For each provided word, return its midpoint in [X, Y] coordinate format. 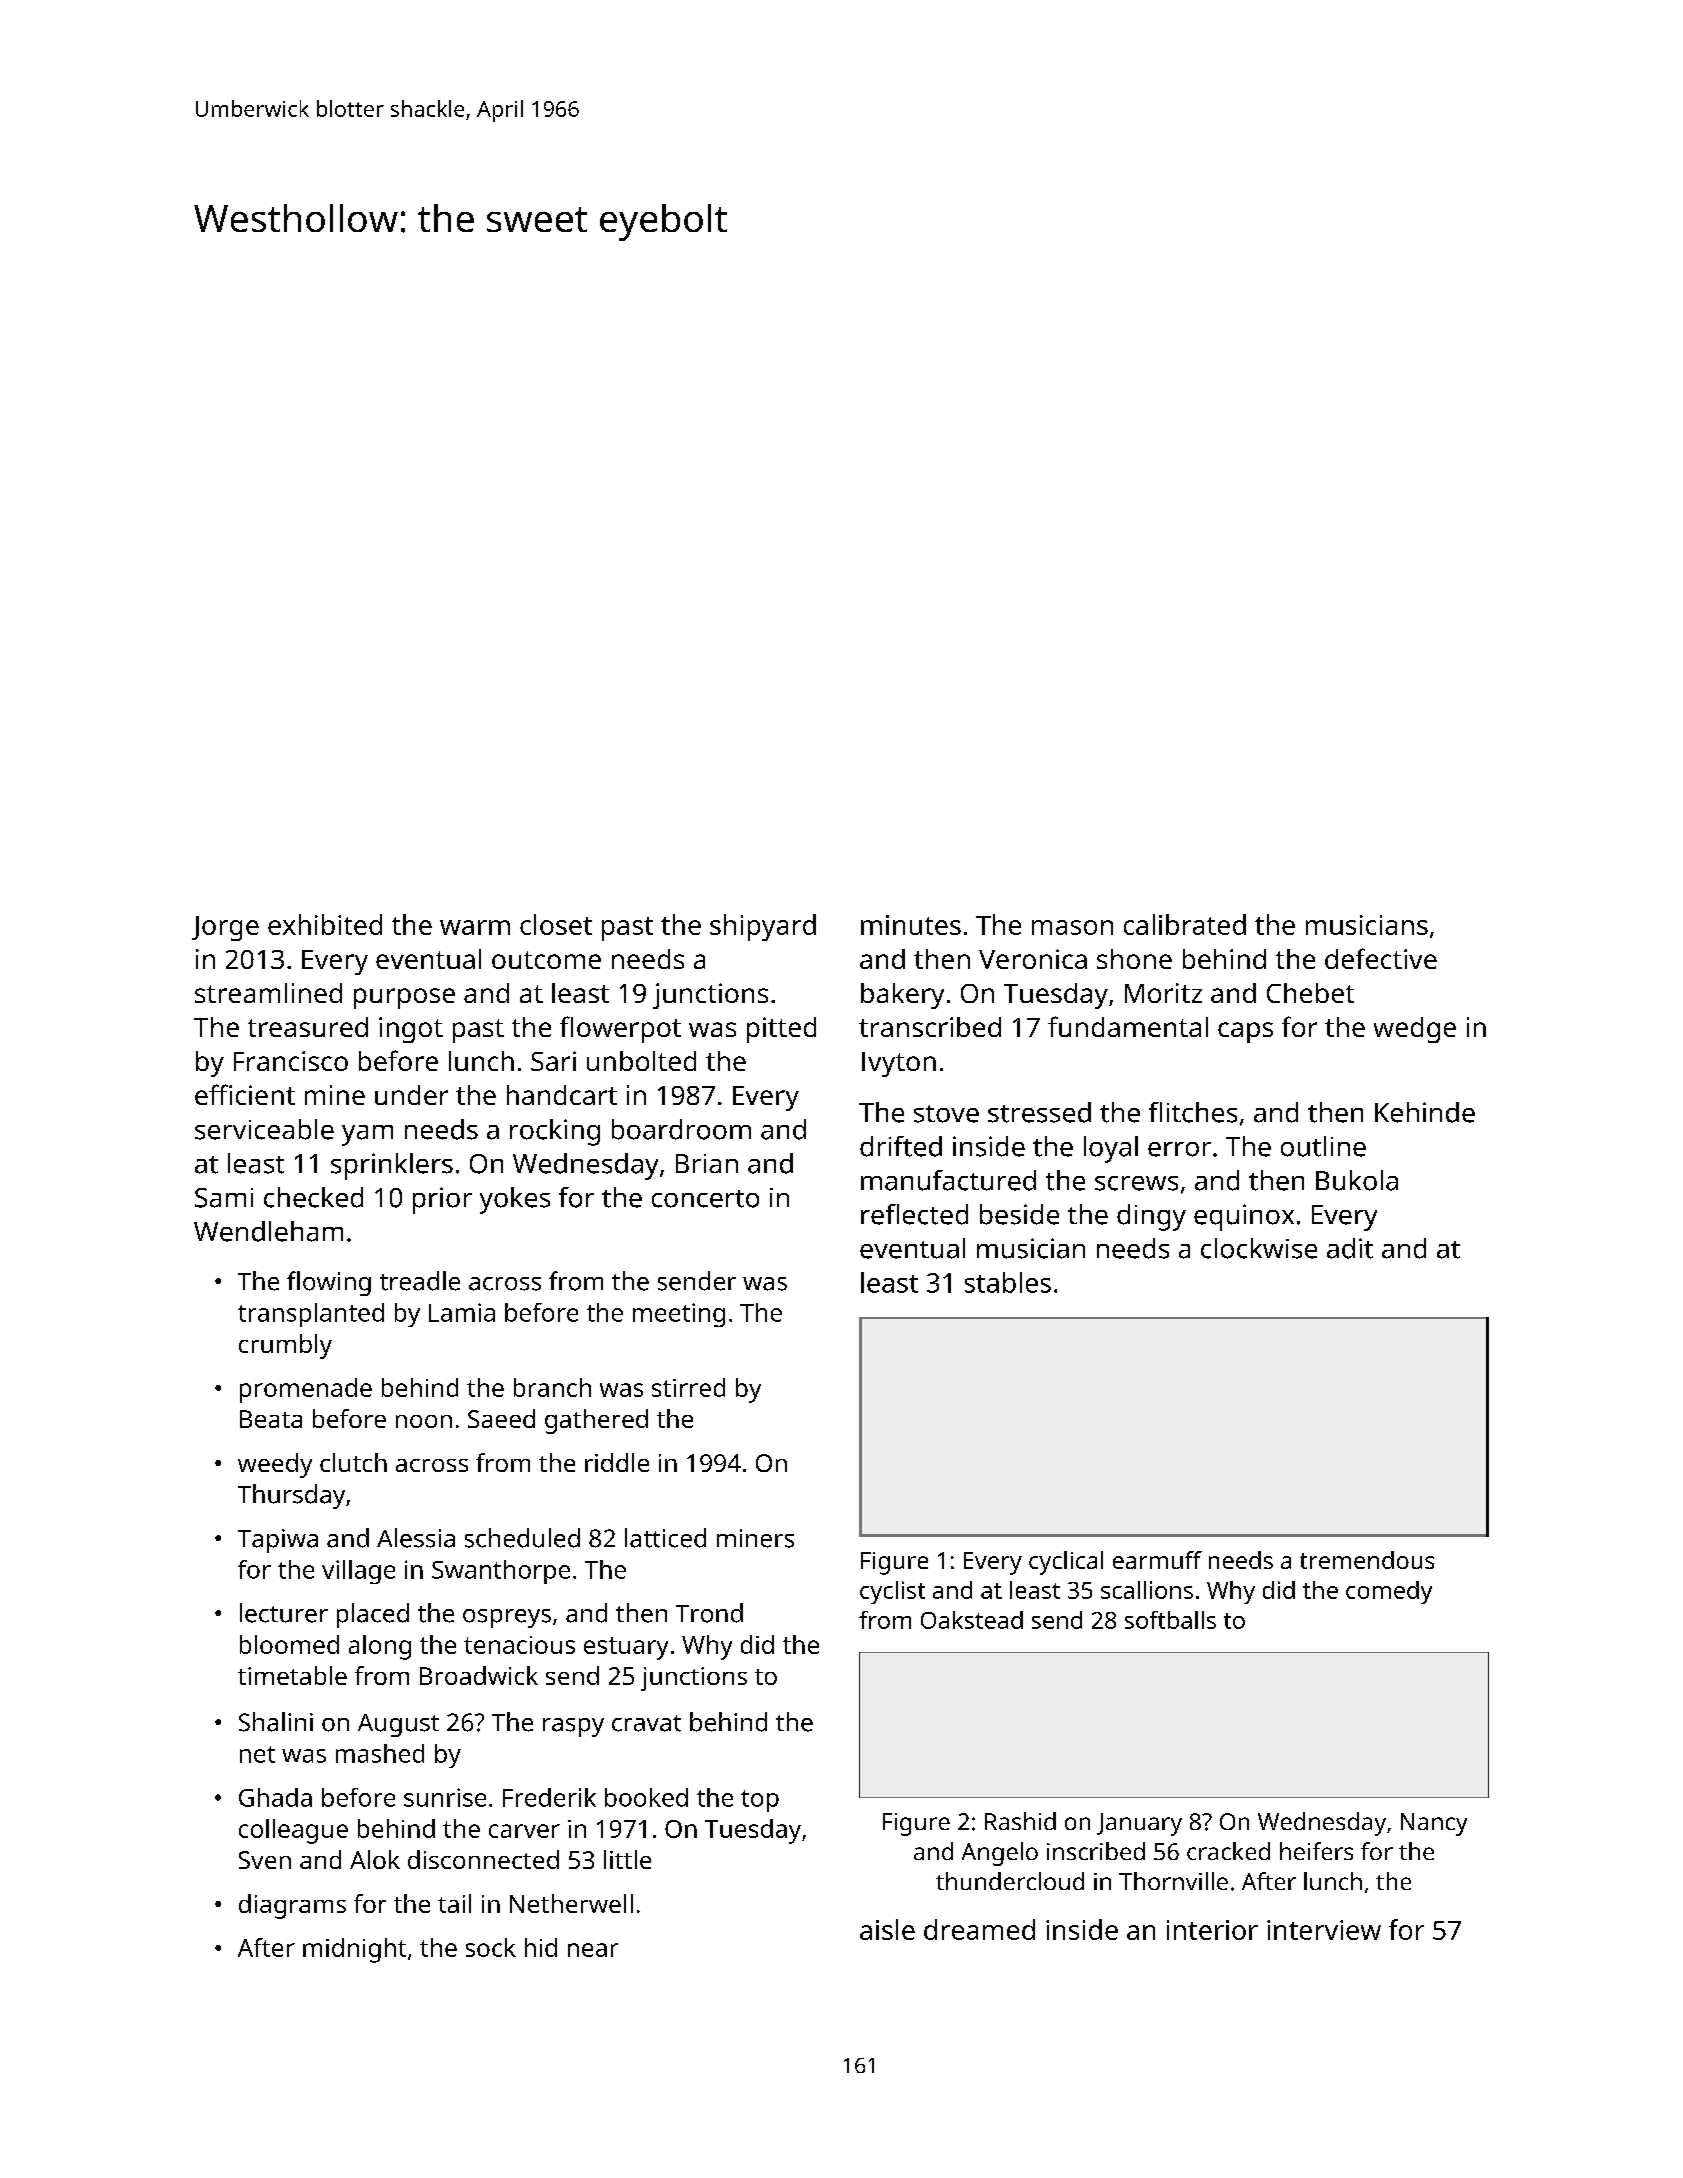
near [593, 1950]
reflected [914, 1214]
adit [1350, 1248]
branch [552, 1387]
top [760, 1801]
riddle [617, 1462]
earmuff [1157, 1560]
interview [1324, 1930]
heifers [1316, 1851]
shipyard [763, 927]
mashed [380, 1753]
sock [491, 1947]
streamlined [268, 993]
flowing [329, 1283]
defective [1381, 958]
